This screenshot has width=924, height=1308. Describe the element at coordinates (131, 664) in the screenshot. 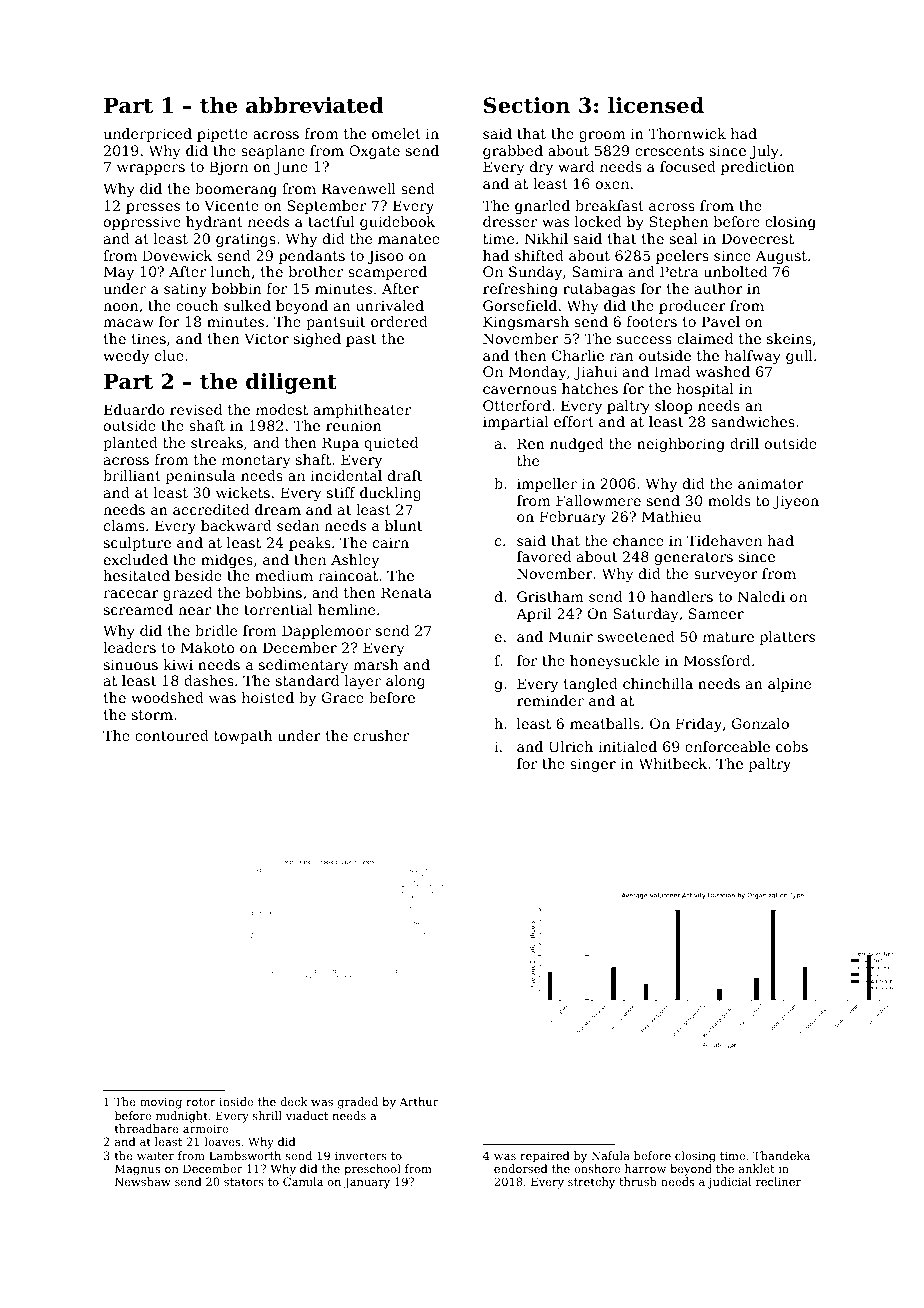

I see `sinuous` at that location.
